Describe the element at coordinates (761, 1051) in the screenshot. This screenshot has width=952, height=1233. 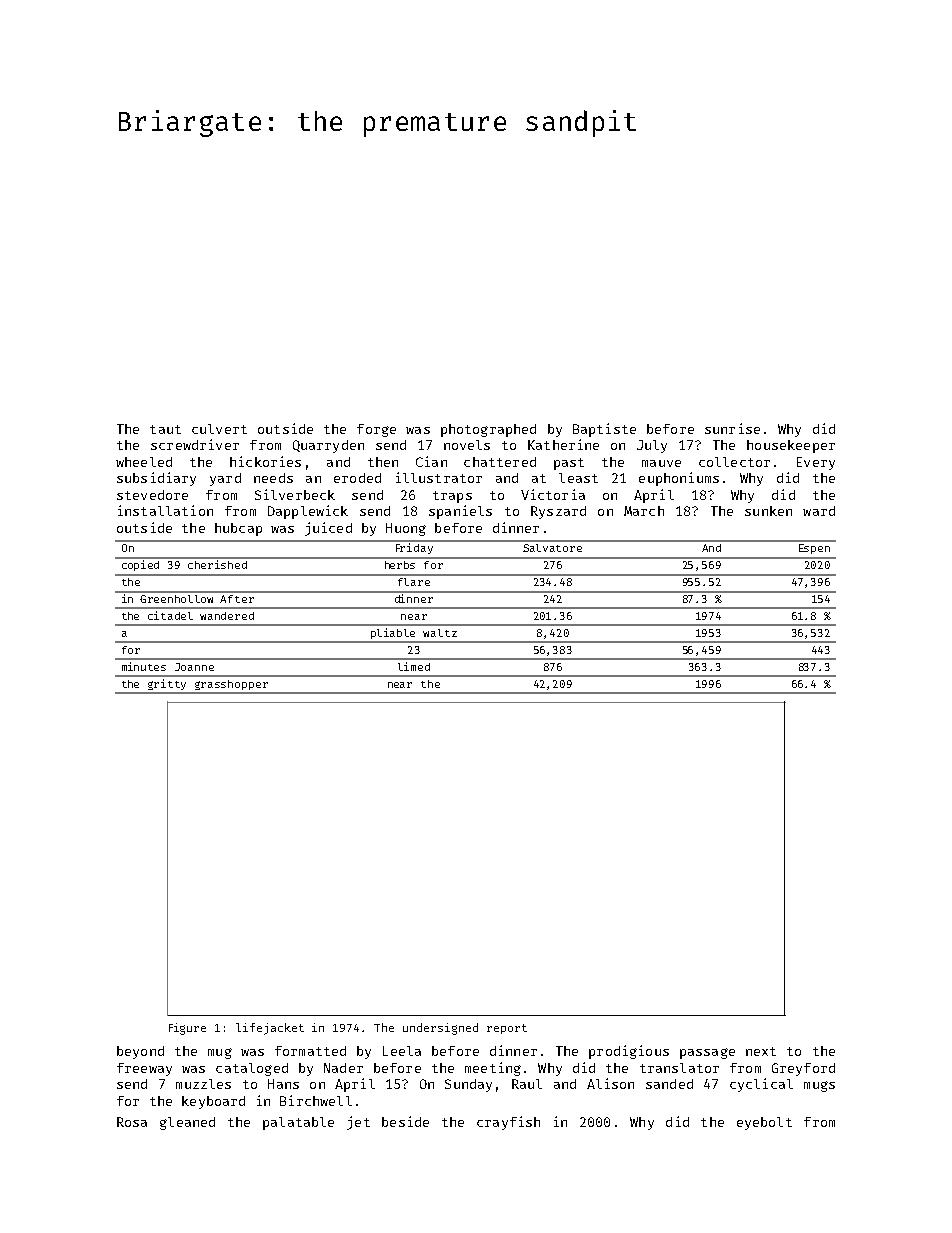
I see `next` at that location.
